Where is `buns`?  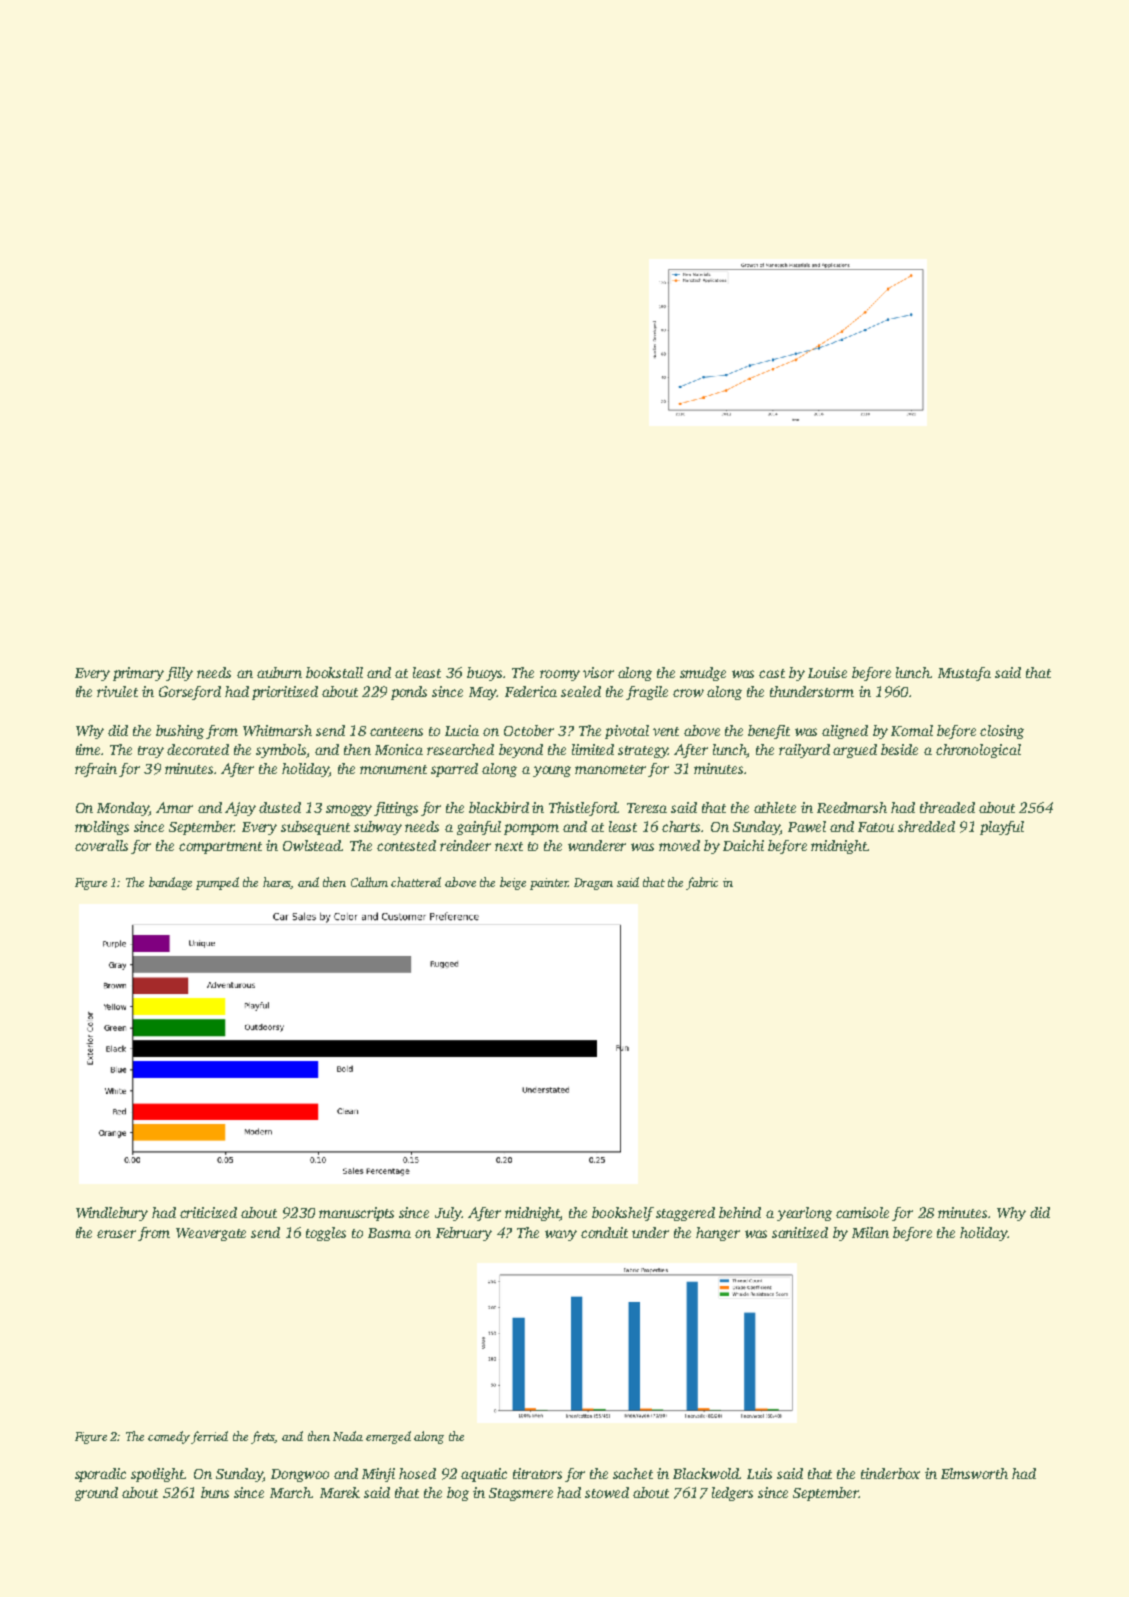 buns is located at coordinates (215, 1492).
